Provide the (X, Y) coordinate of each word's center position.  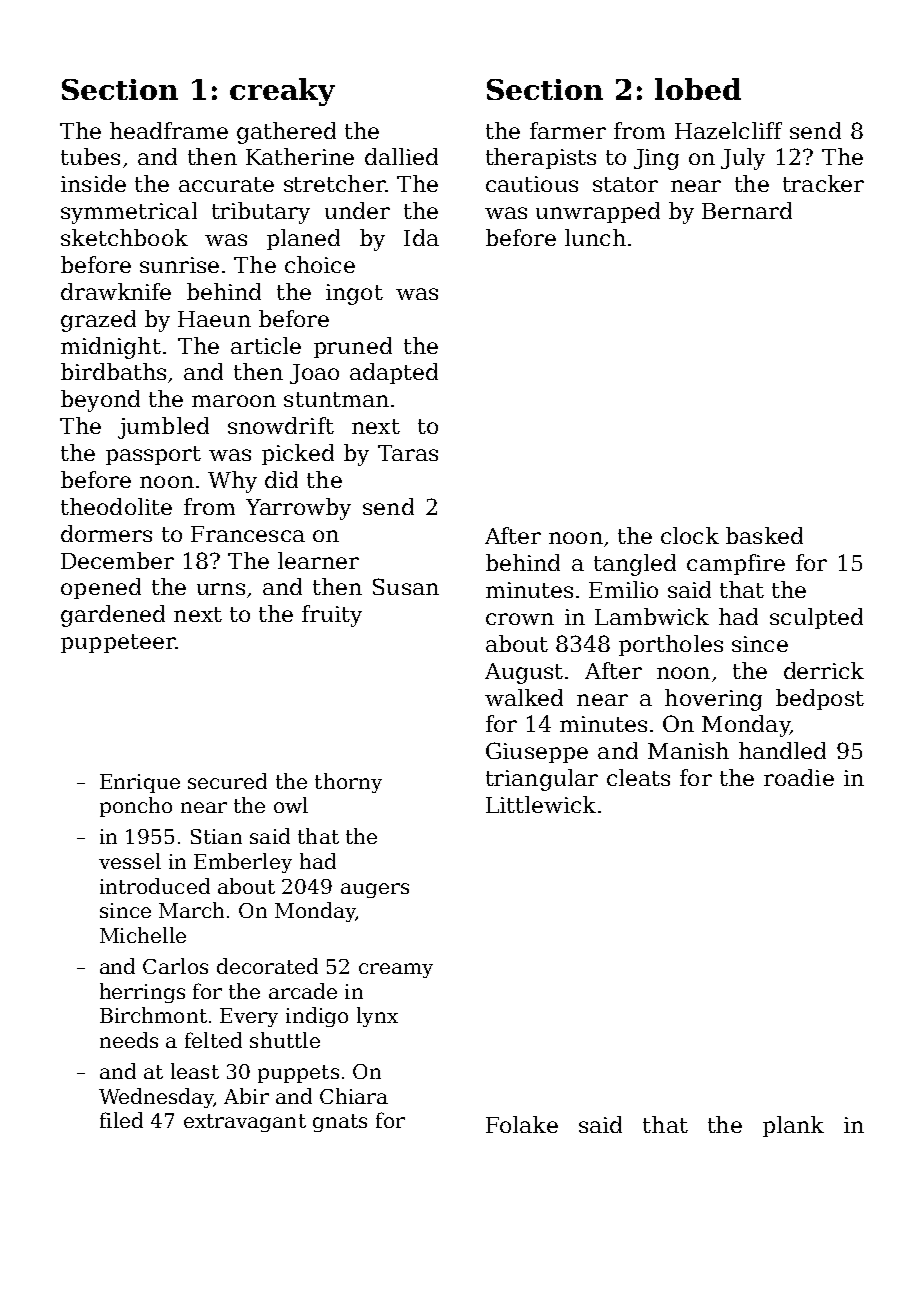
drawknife (116, 291)
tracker (823, 183)
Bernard (747, 210)
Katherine (300, 156)
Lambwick (652, 616)
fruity (332, 616)
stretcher (334, 183)
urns (221, 589)
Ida (421, 237)
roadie (799, 777)
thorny (348, 783)
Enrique (140, 783)
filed (121, 1120)
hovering (713, 700)
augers (375, 890)
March (191, 910)
